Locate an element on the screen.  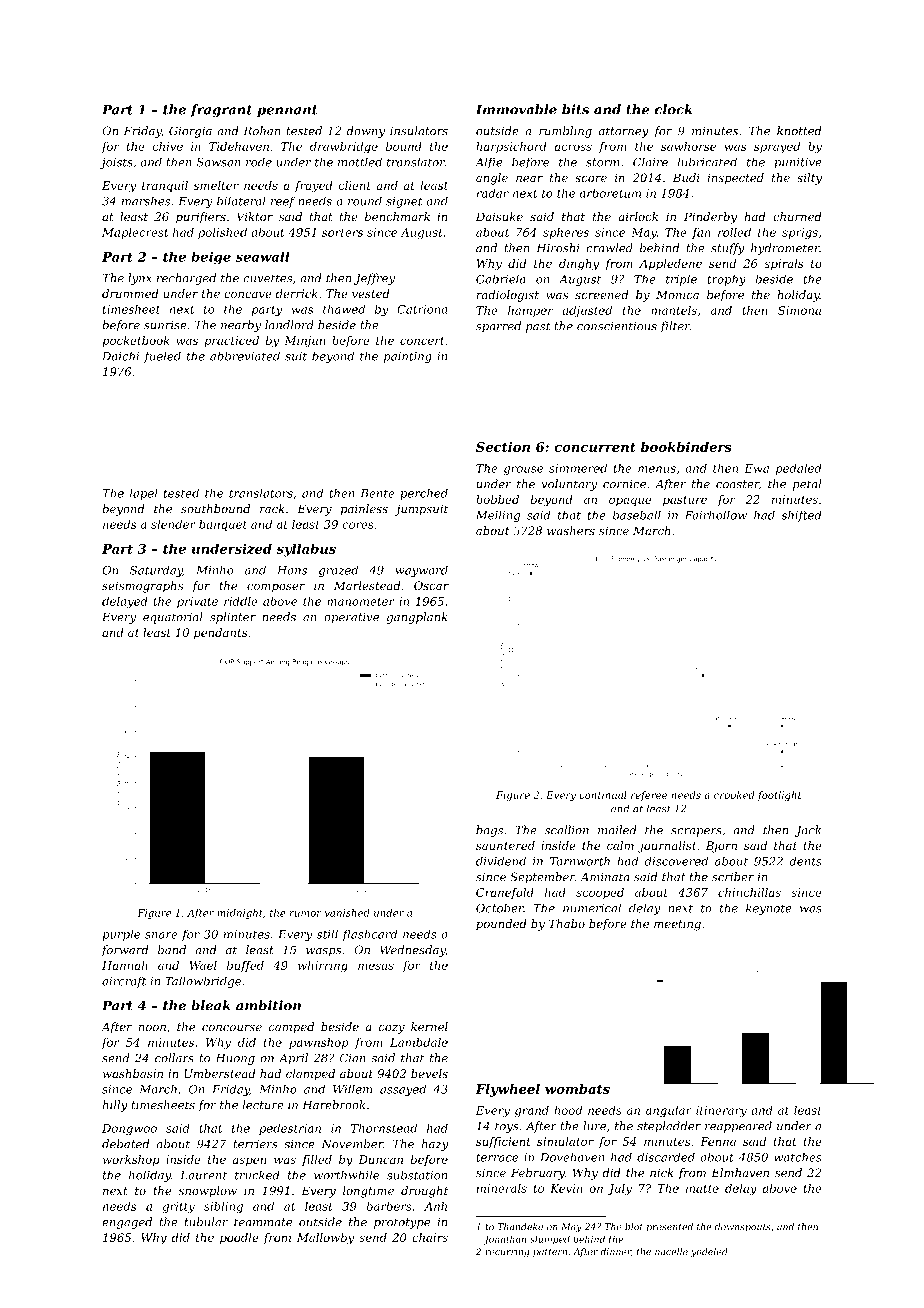
Fairhollow is located at coordinates (716, 515).
